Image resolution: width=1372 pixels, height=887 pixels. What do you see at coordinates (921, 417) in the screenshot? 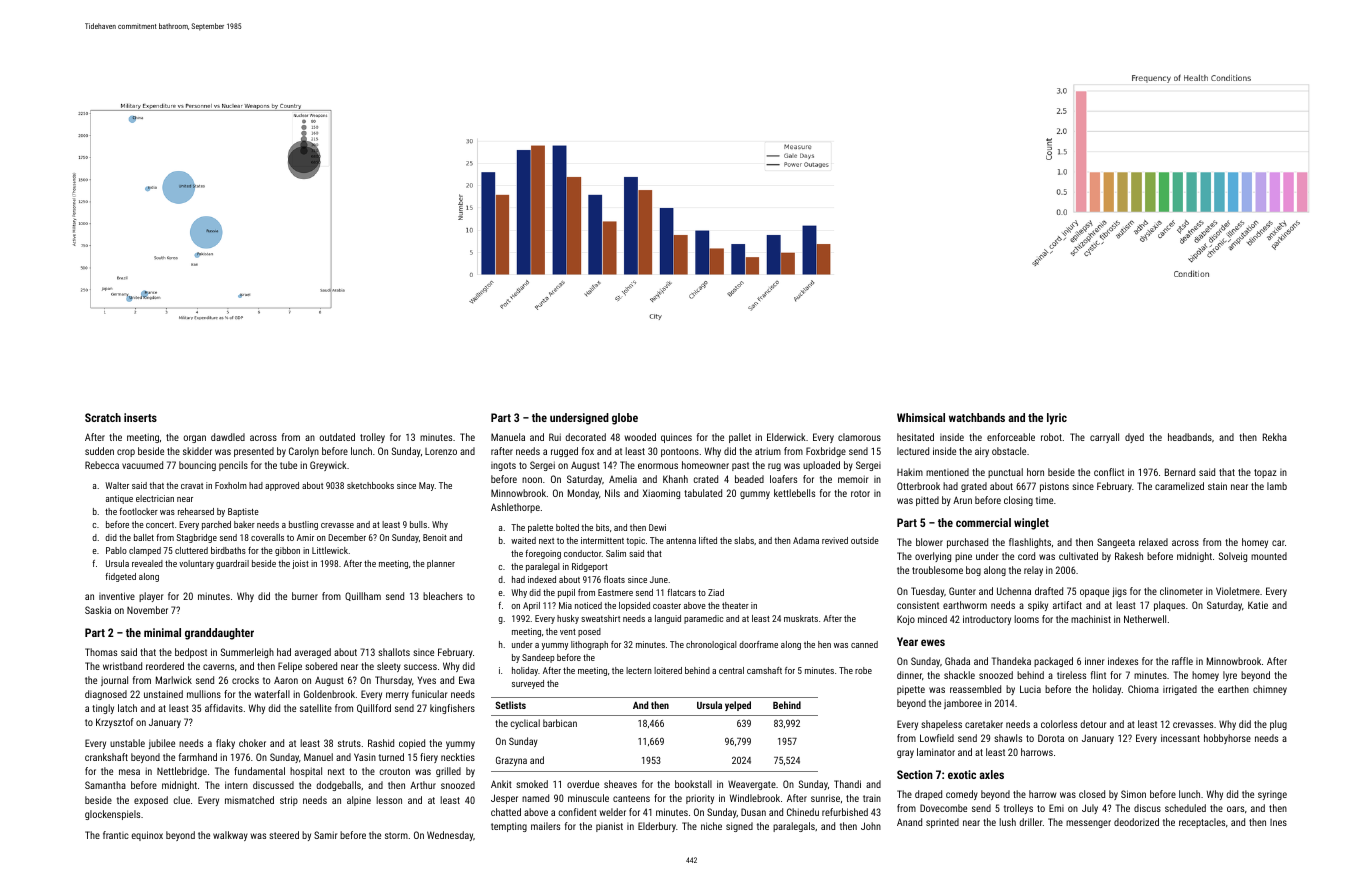
I see `Whimsical` at bounding box center [921, 417].
